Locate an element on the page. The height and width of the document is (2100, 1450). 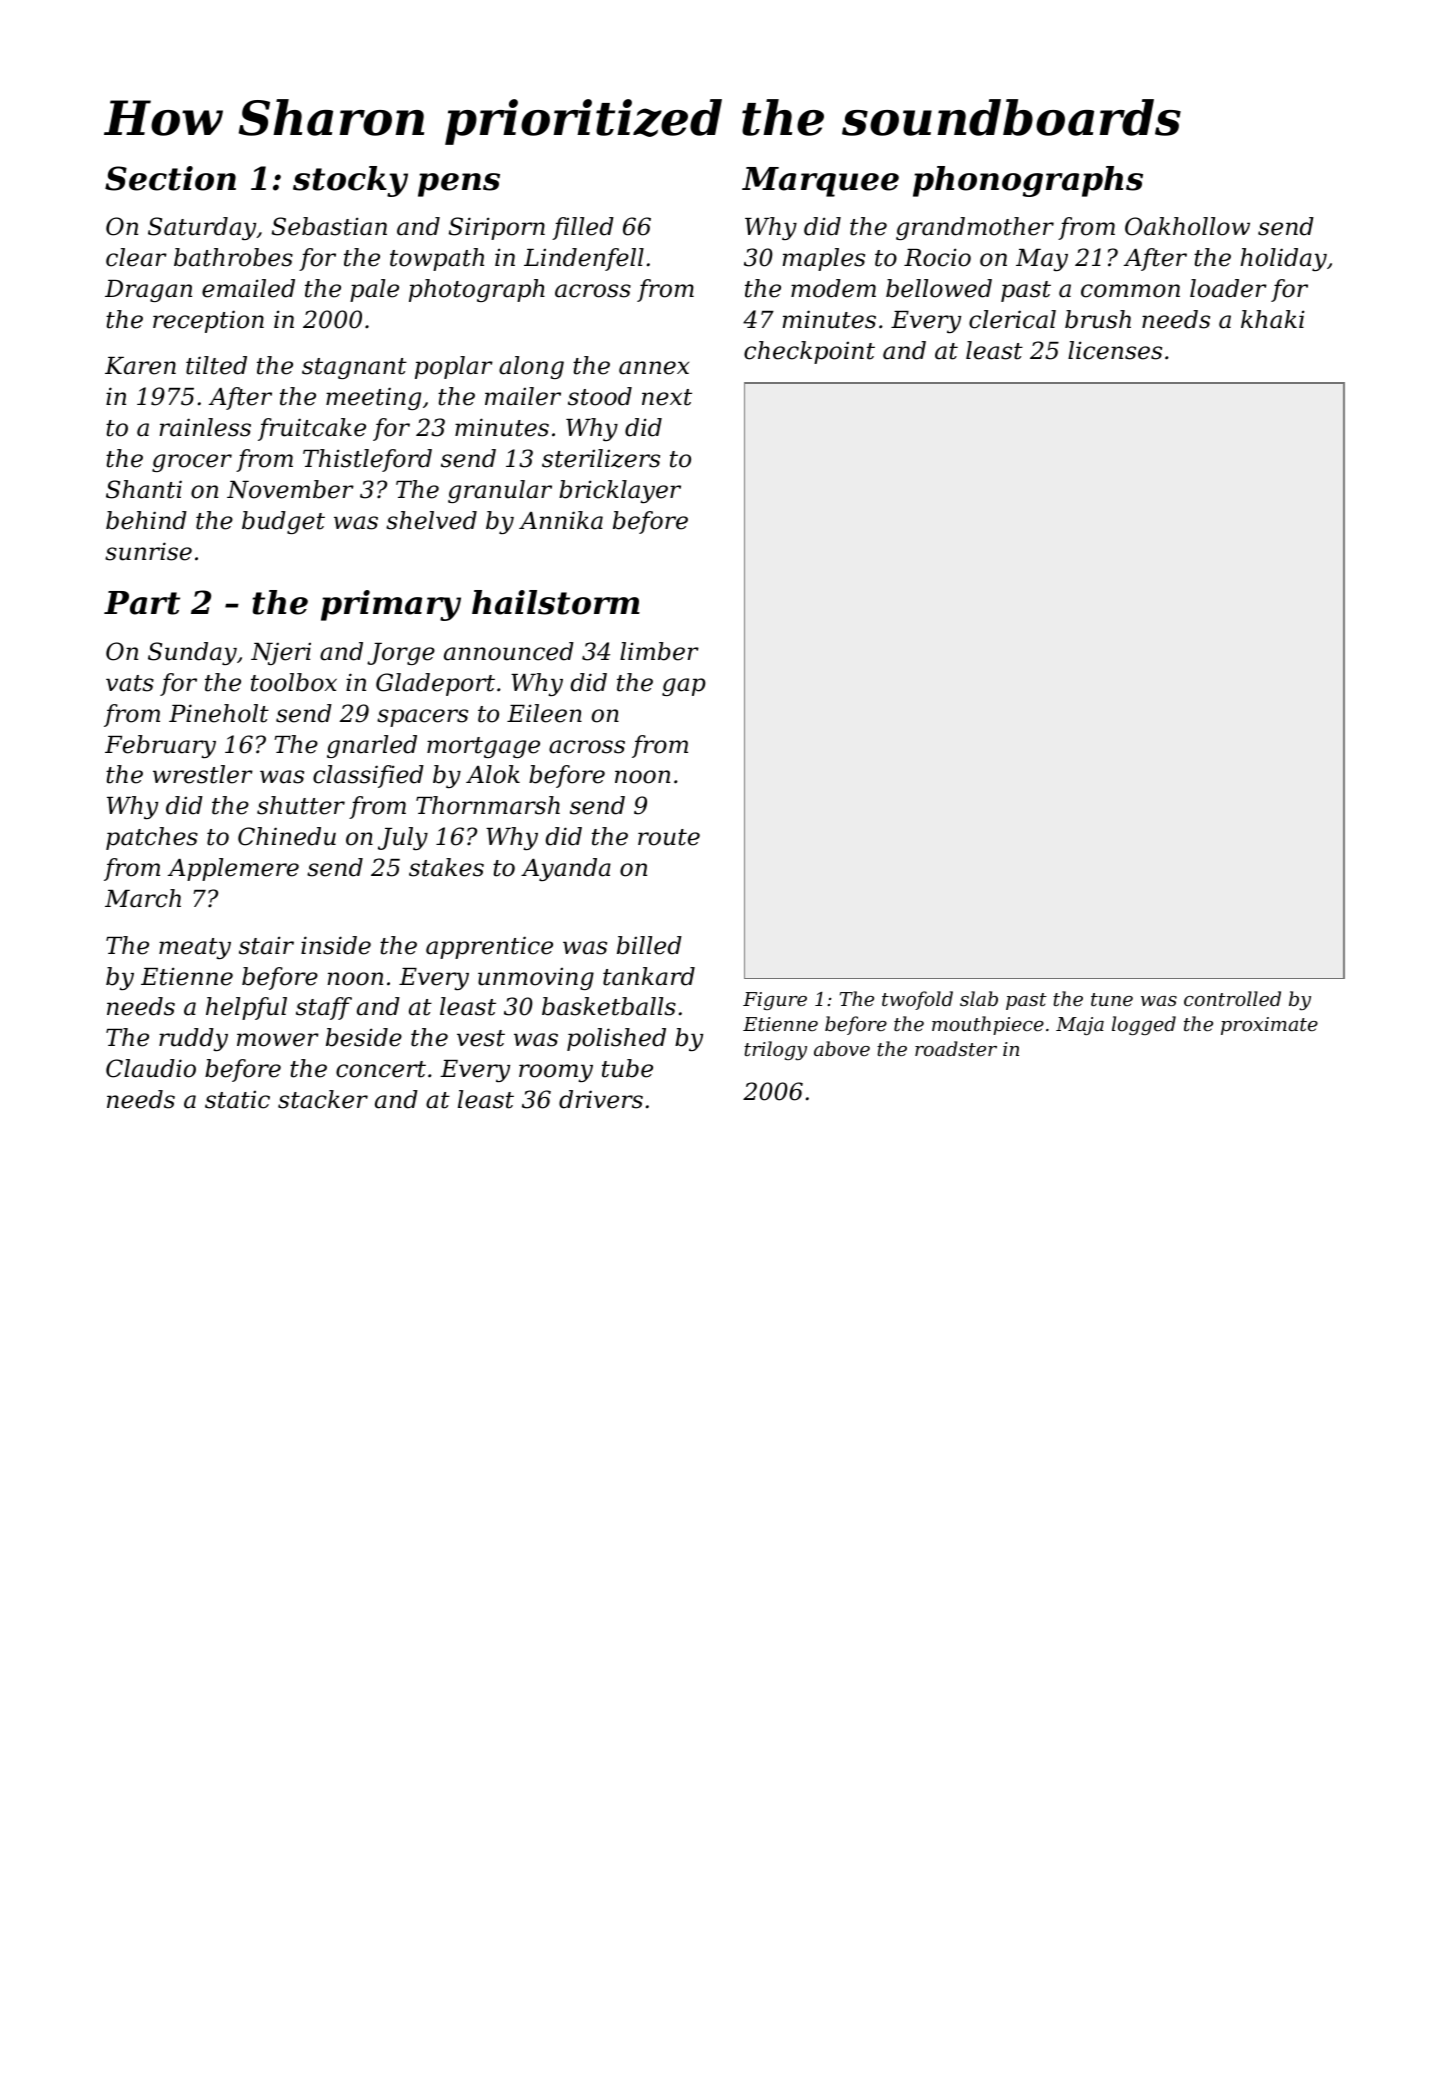
gap is located at coordinates (684, 687).
